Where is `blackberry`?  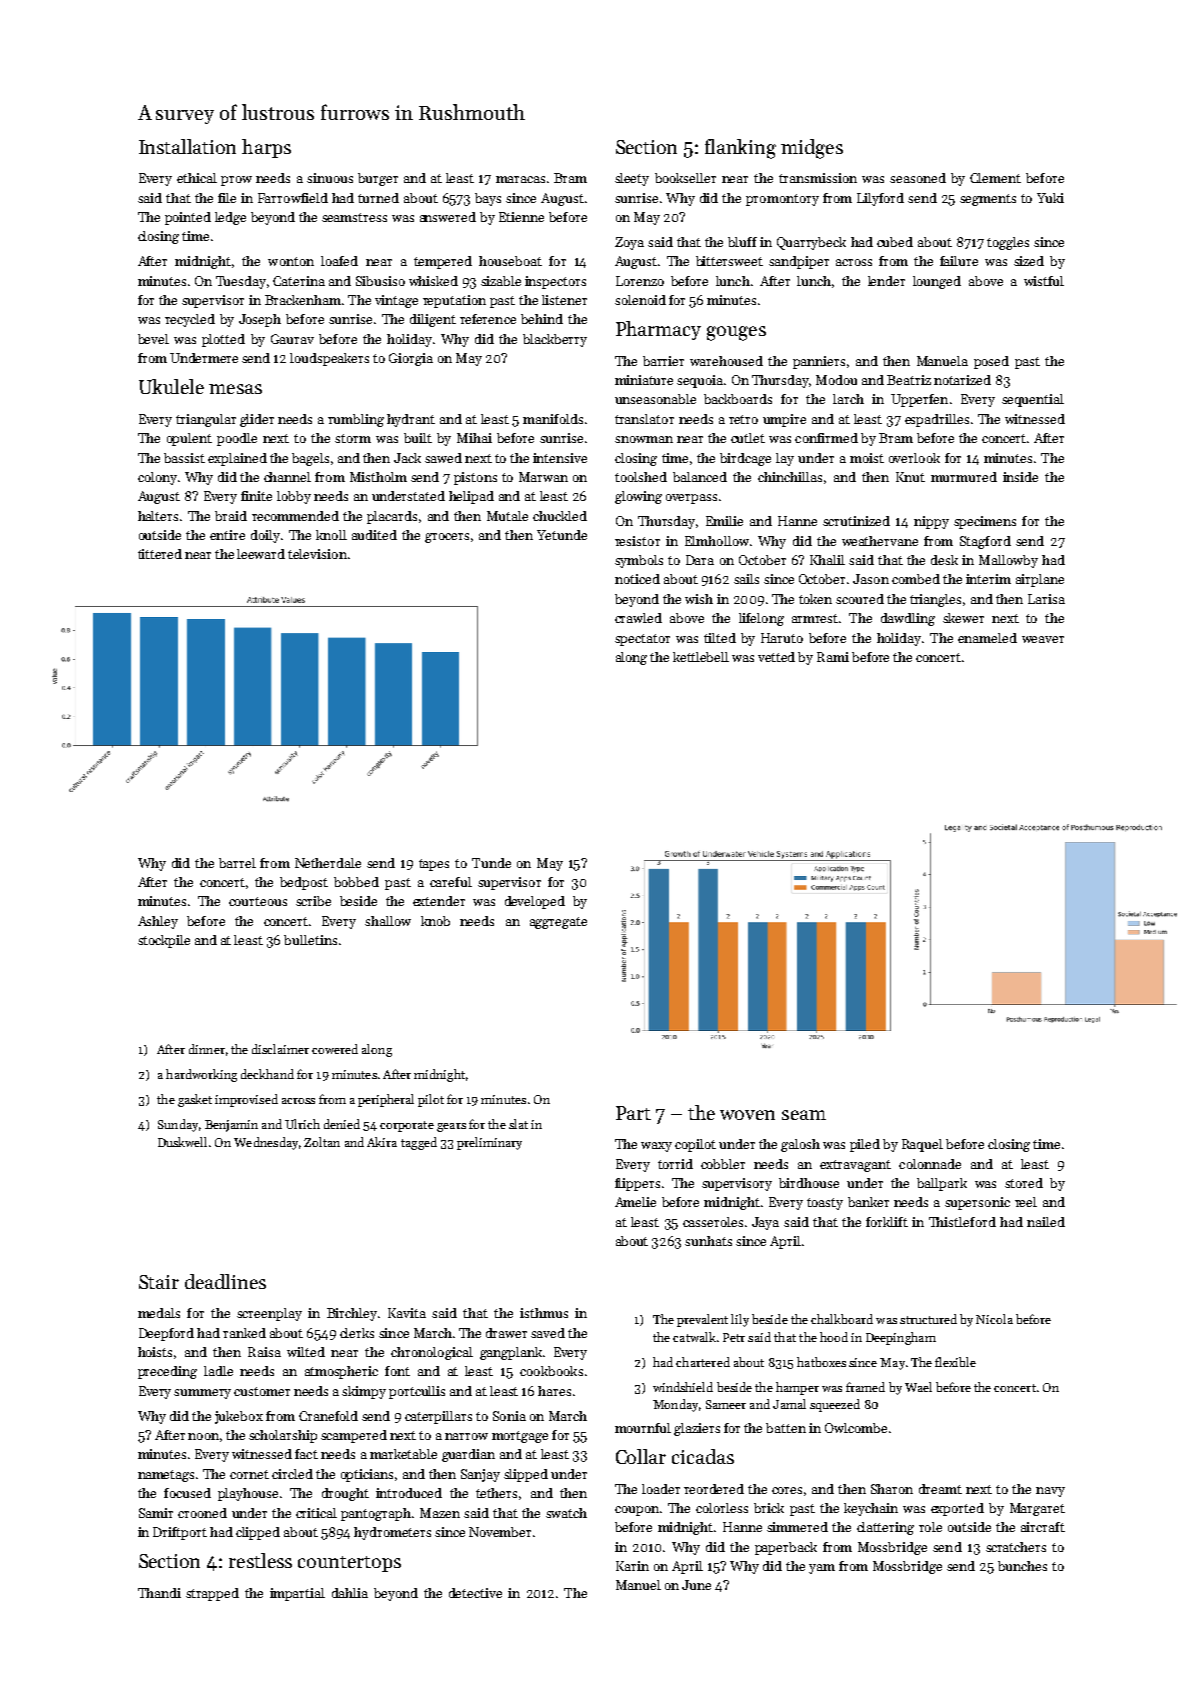
blackberry is located at coordinates (555, 340).
